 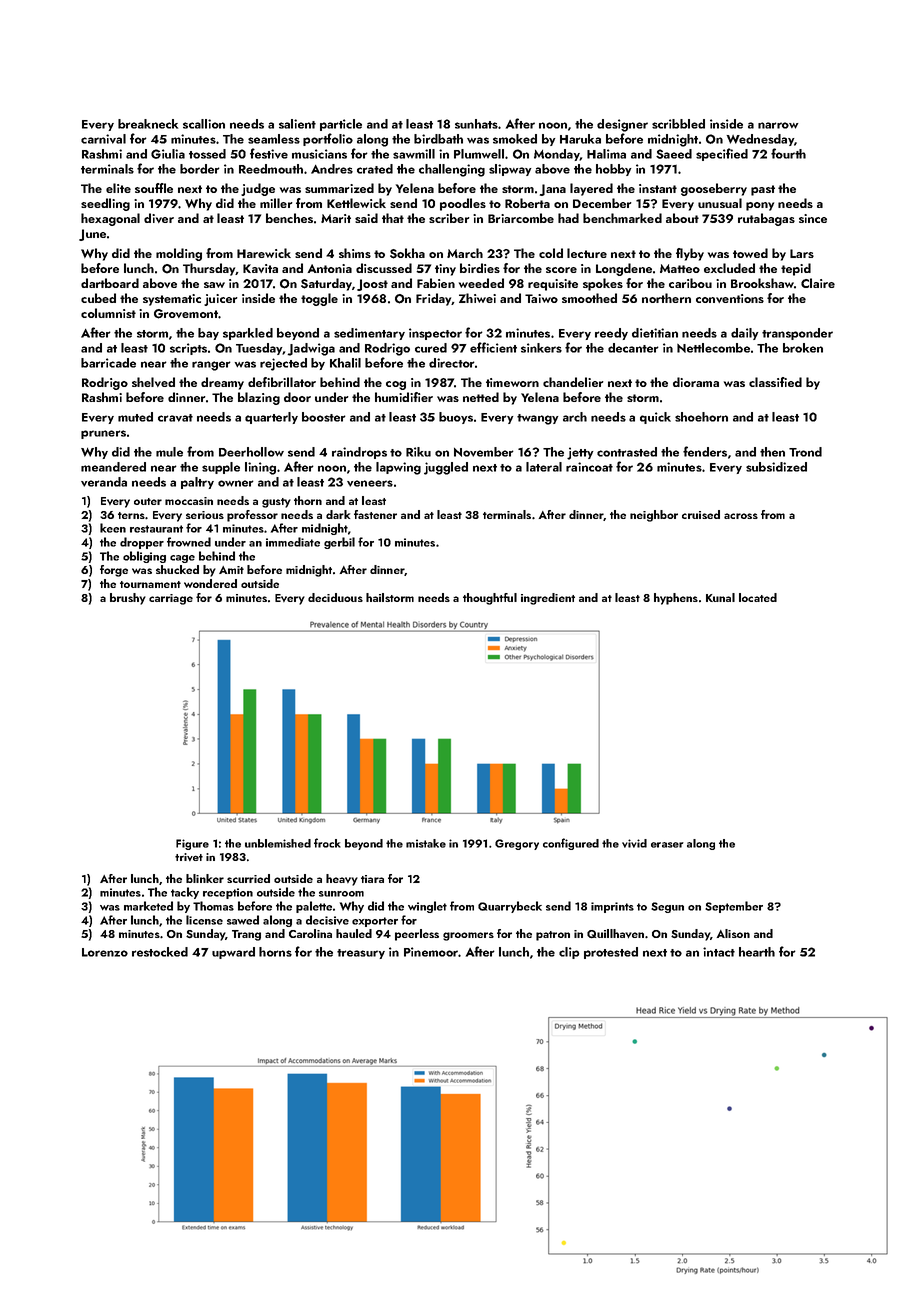 What do you see at coordinates (103, 139) in the screenshot?
I see `carnival` at bounding box center [103, 139].
